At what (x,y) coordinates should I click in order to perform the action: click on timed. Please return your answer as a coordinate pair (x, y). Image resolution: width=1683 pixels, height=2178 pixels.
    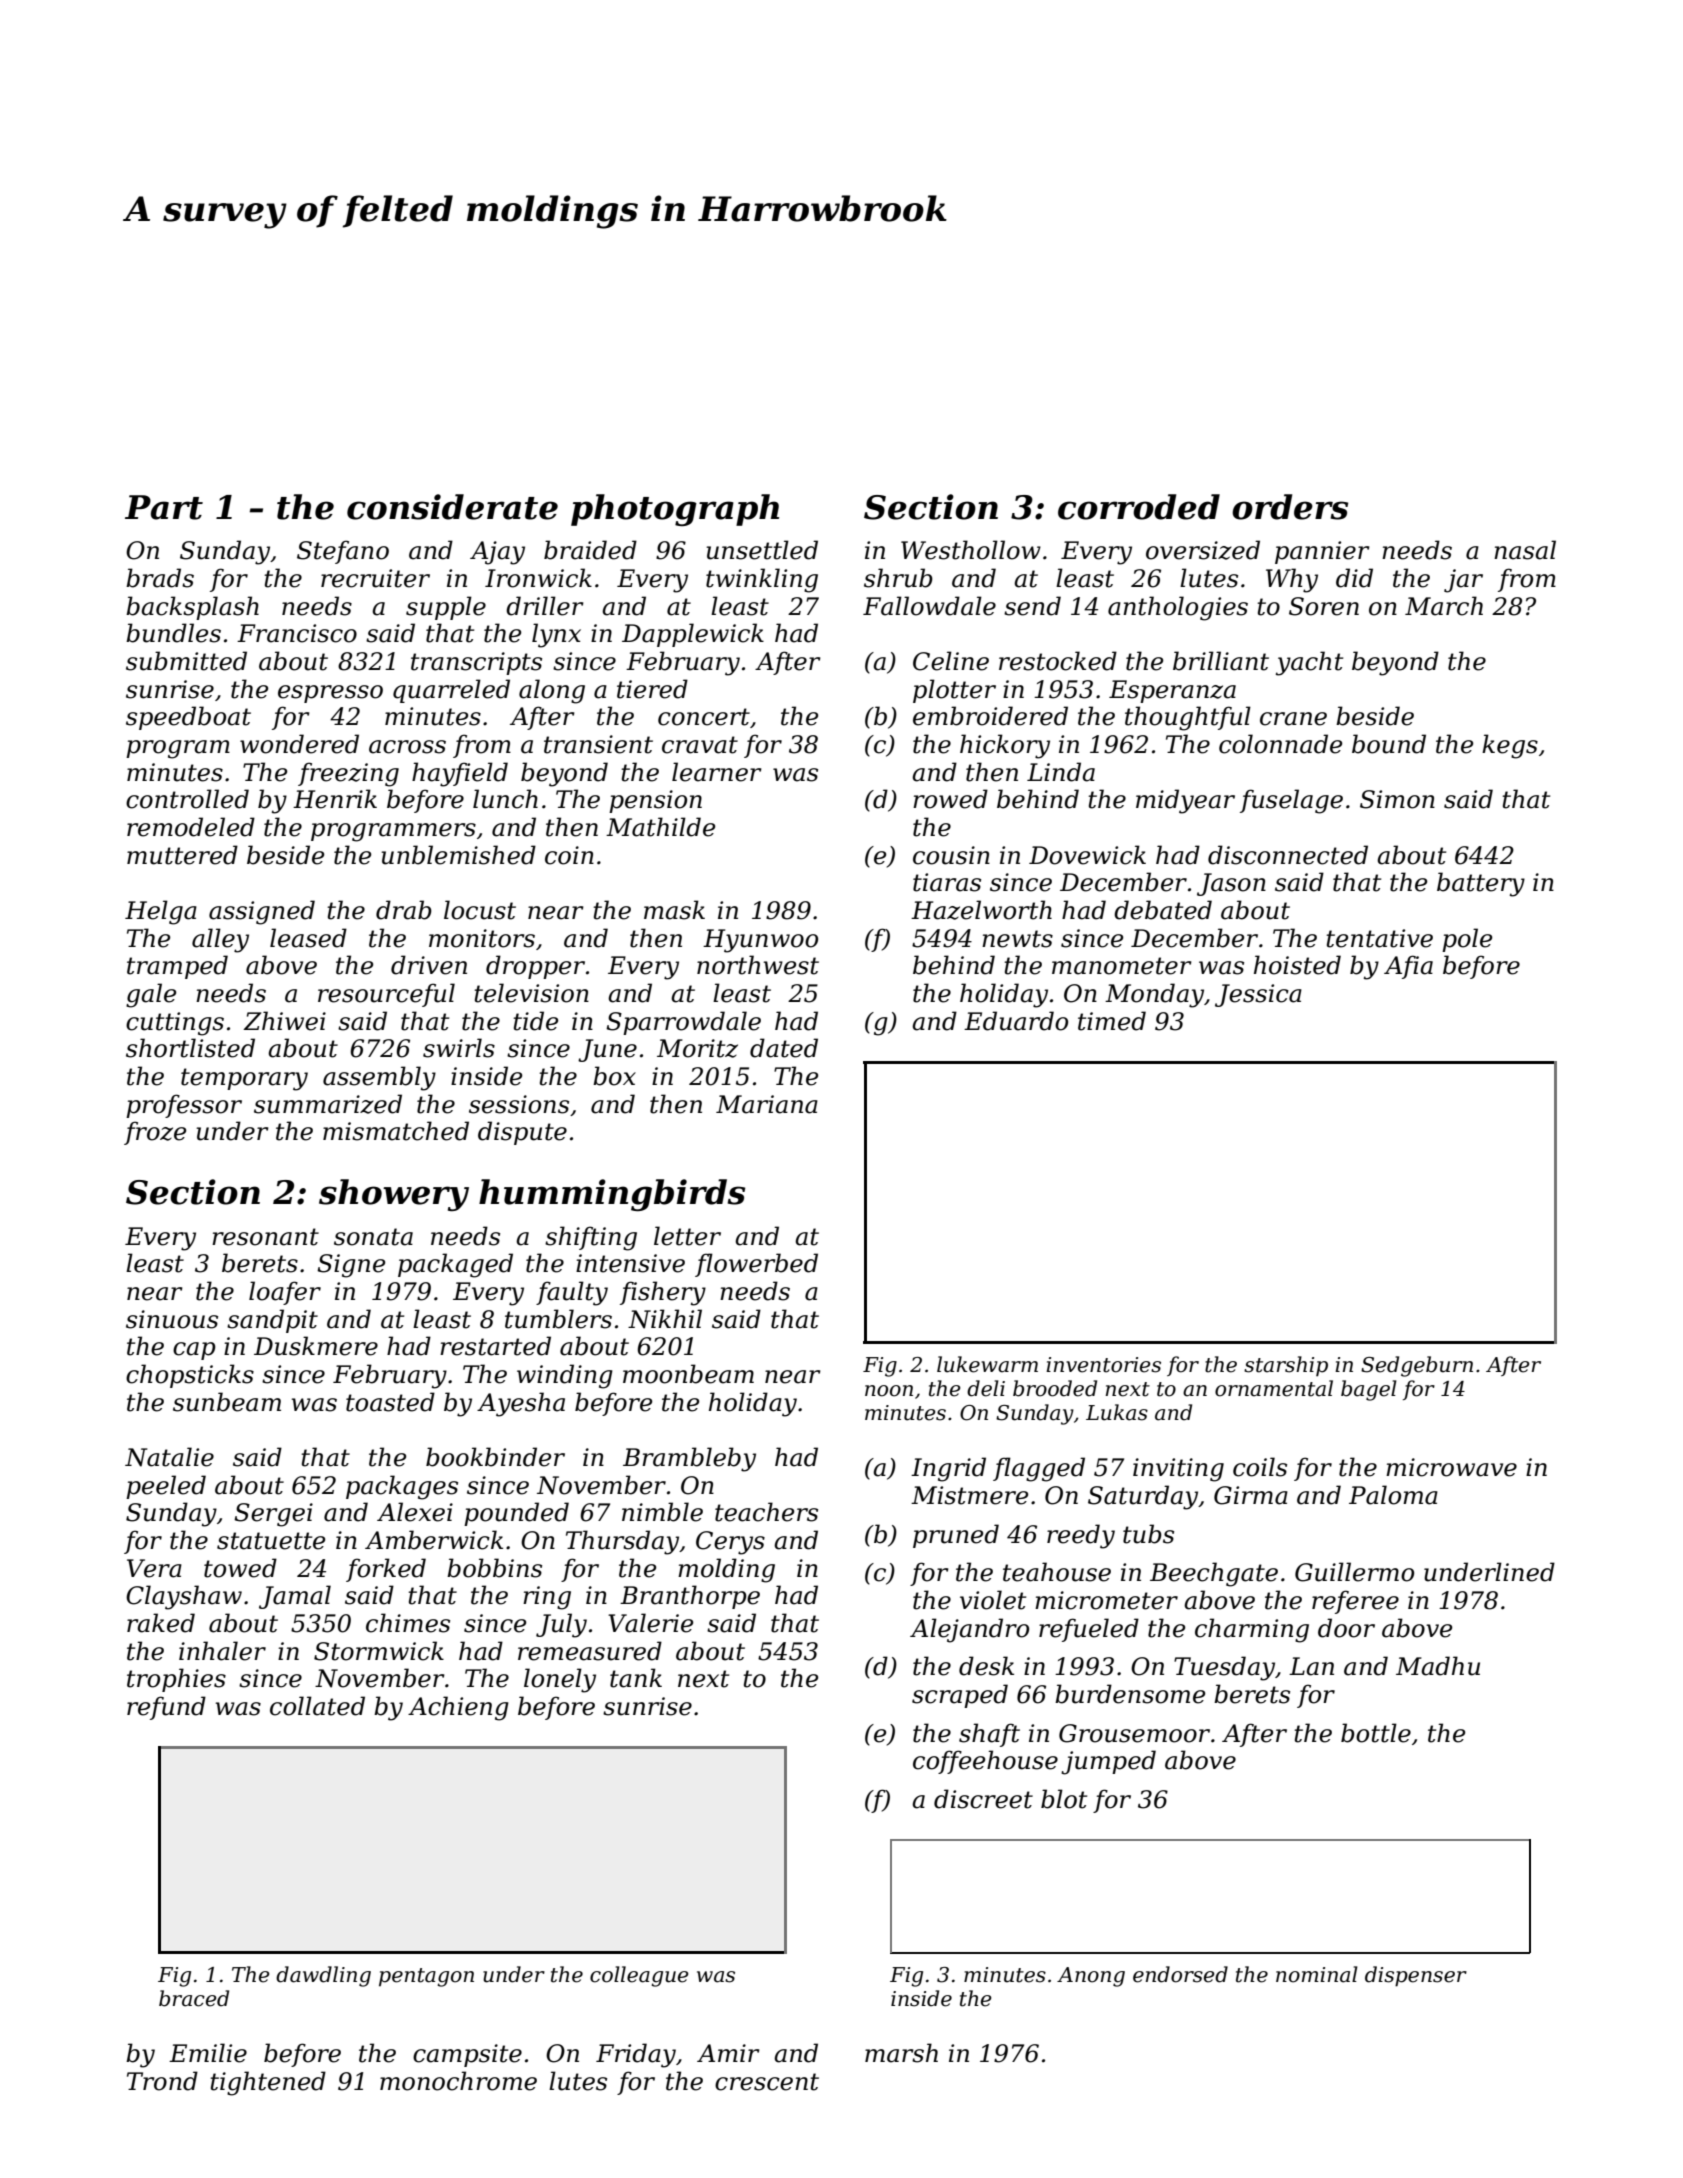
    Looking at the image, I should click on (1112, 1021).
